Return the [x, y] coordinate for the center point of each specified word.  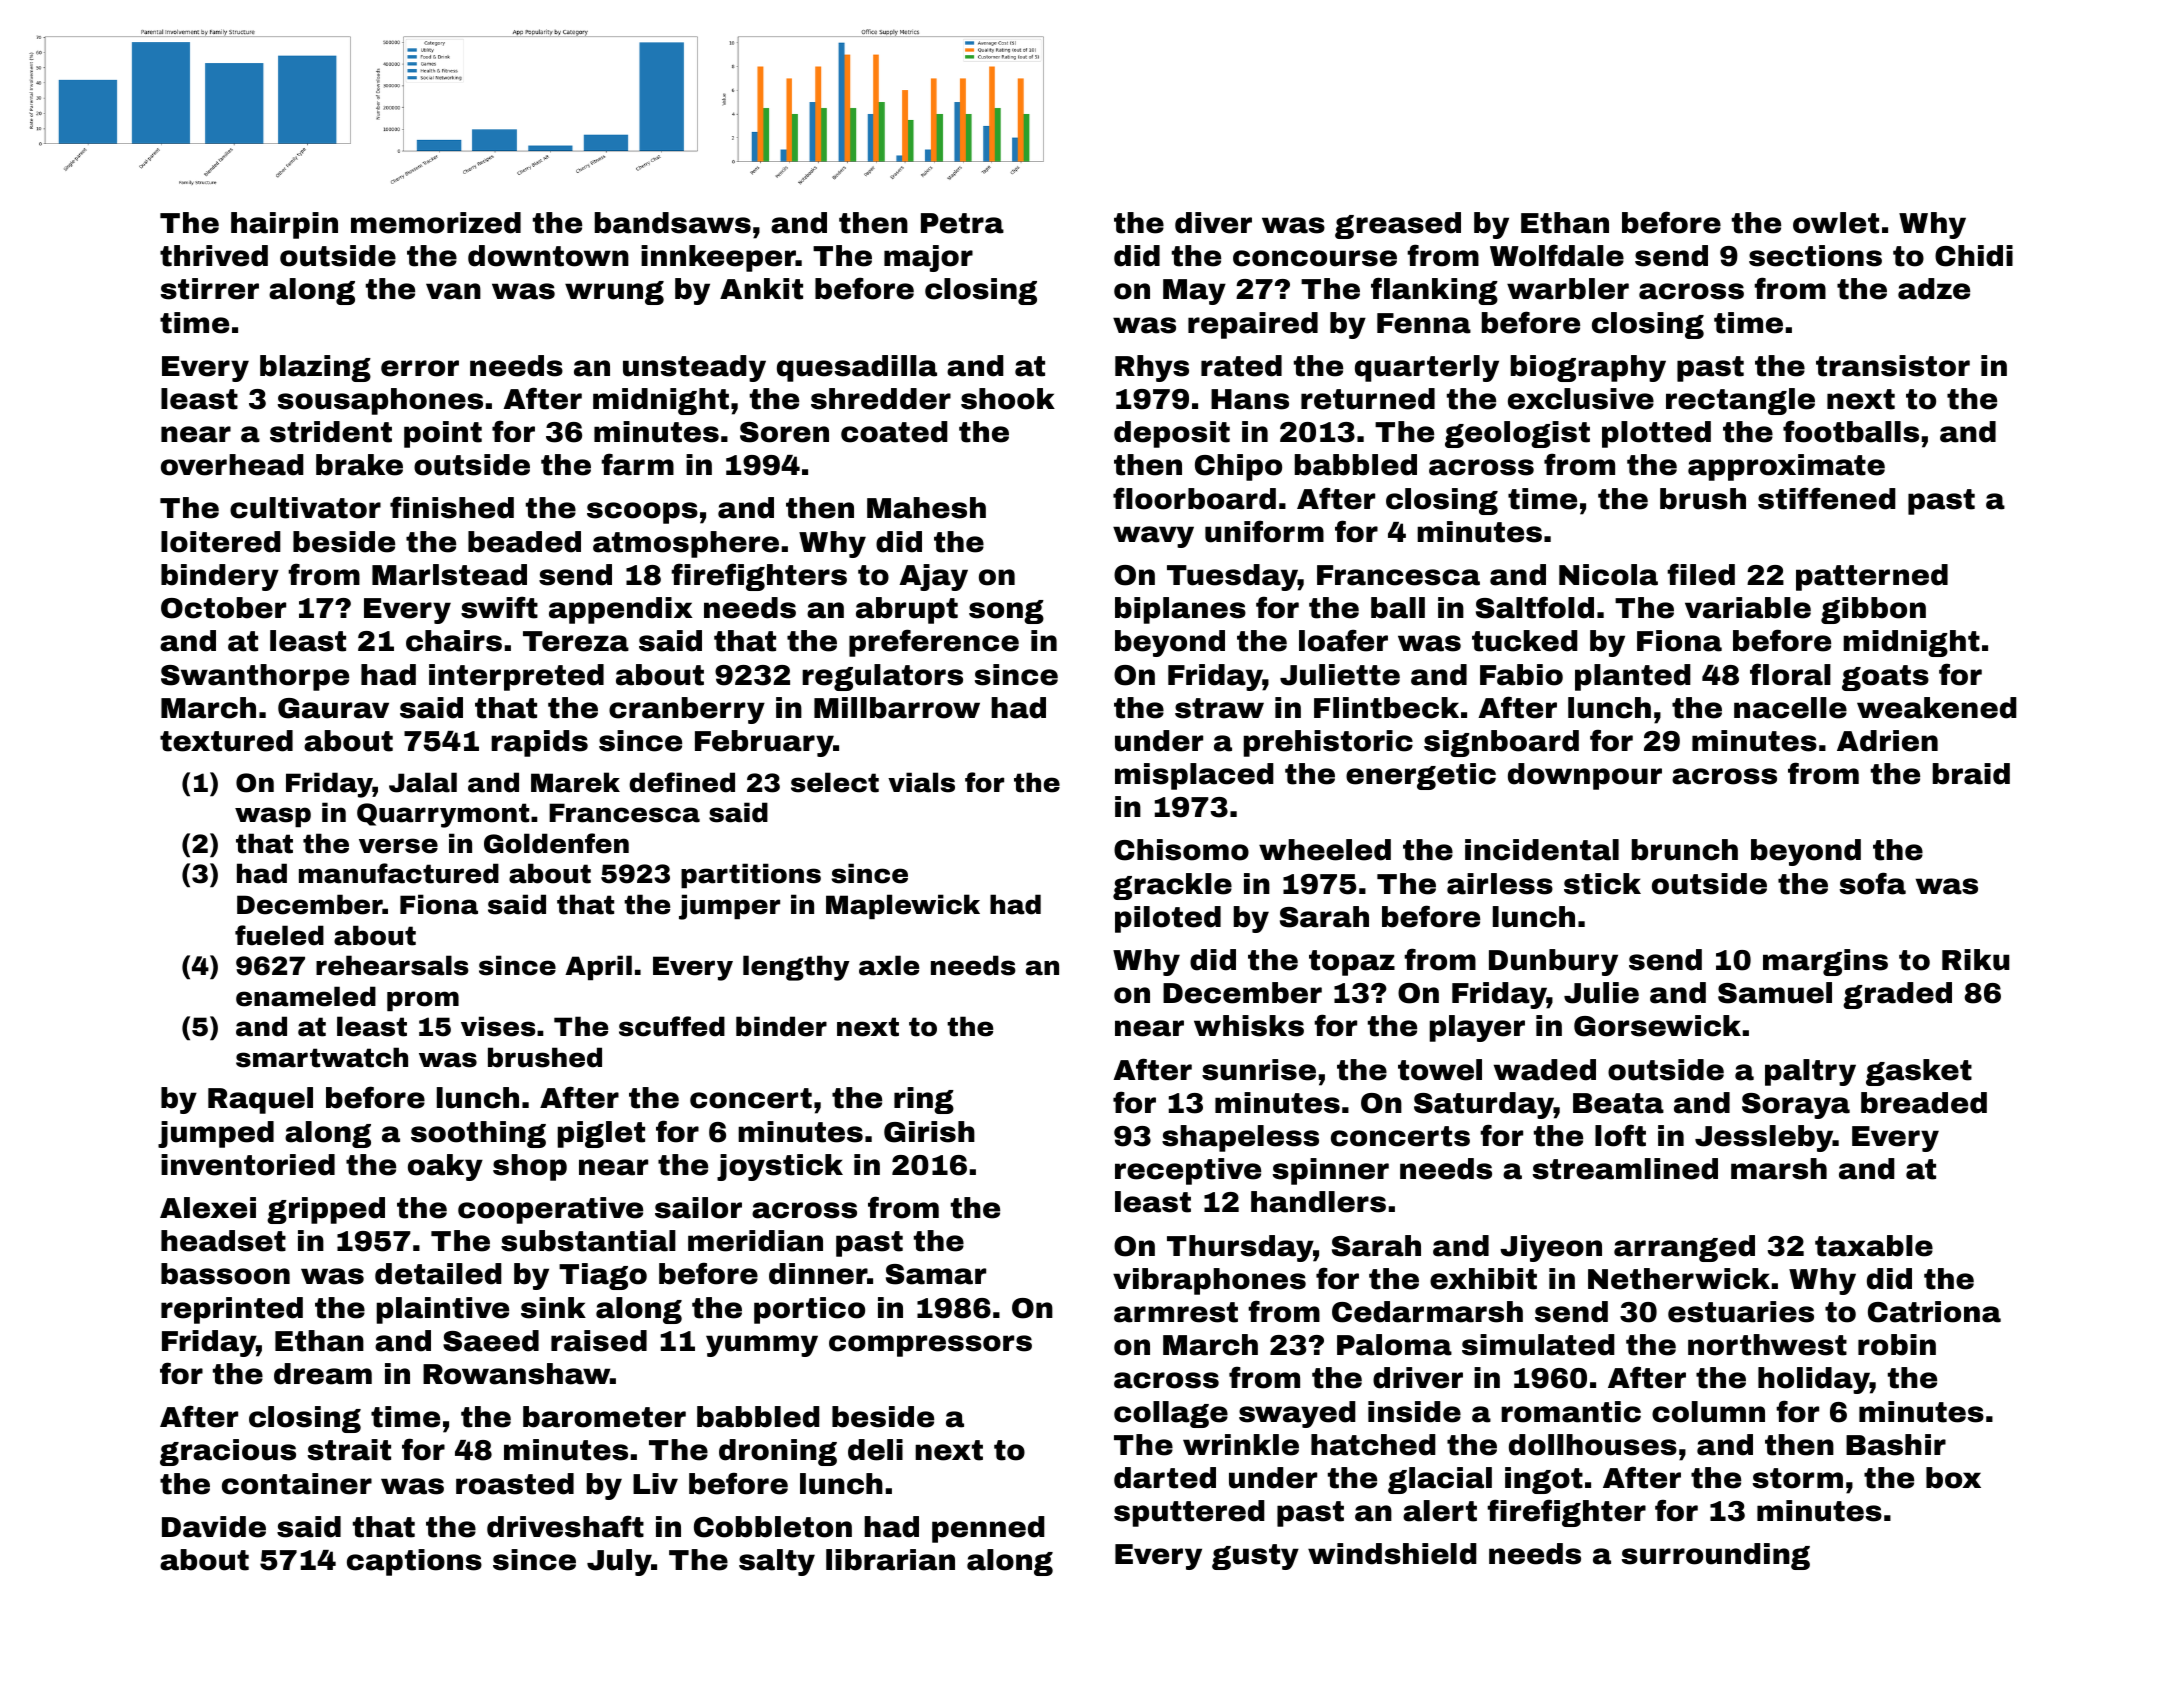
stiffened [1827, 498]
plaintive [443, 1310]
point [443, 434]
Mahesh [926, 508]
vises [498, 1026]
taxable [1874, 1246]
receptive [1188, 1171]
